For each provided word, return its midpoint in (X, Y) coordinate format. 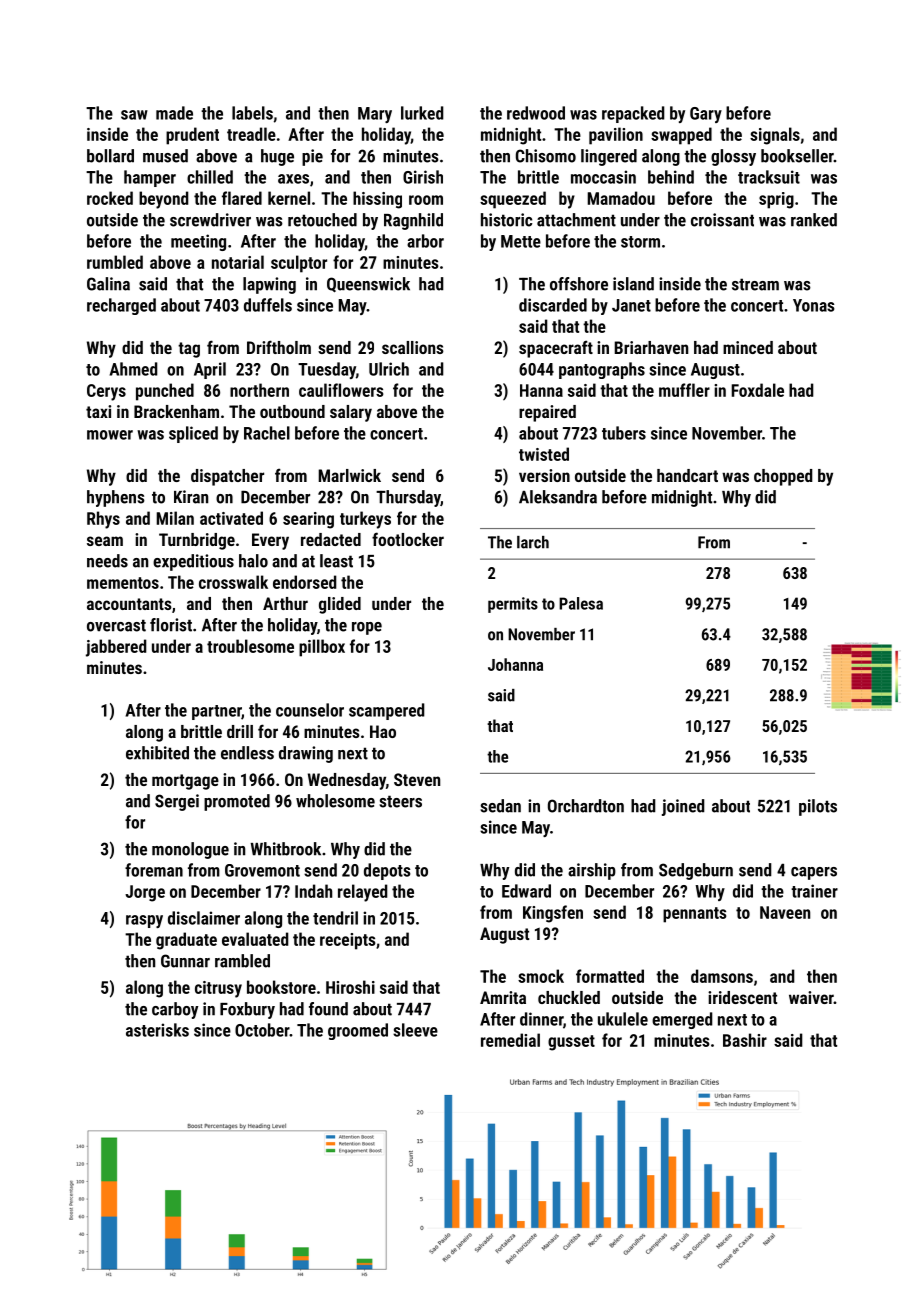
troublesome (250, 646)
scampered (387, 711)
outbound (292, 411)
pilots (818, 807)
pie (312, 157)
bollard (110, 156)
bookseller (797, 156)
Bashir (745, 1040)
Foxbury (247, 1010)
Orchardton (586, 806)
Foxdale (757, 390)
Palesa (581, 603)
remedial (510, 1040)
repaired (547, 413)
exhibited (157, 753)
